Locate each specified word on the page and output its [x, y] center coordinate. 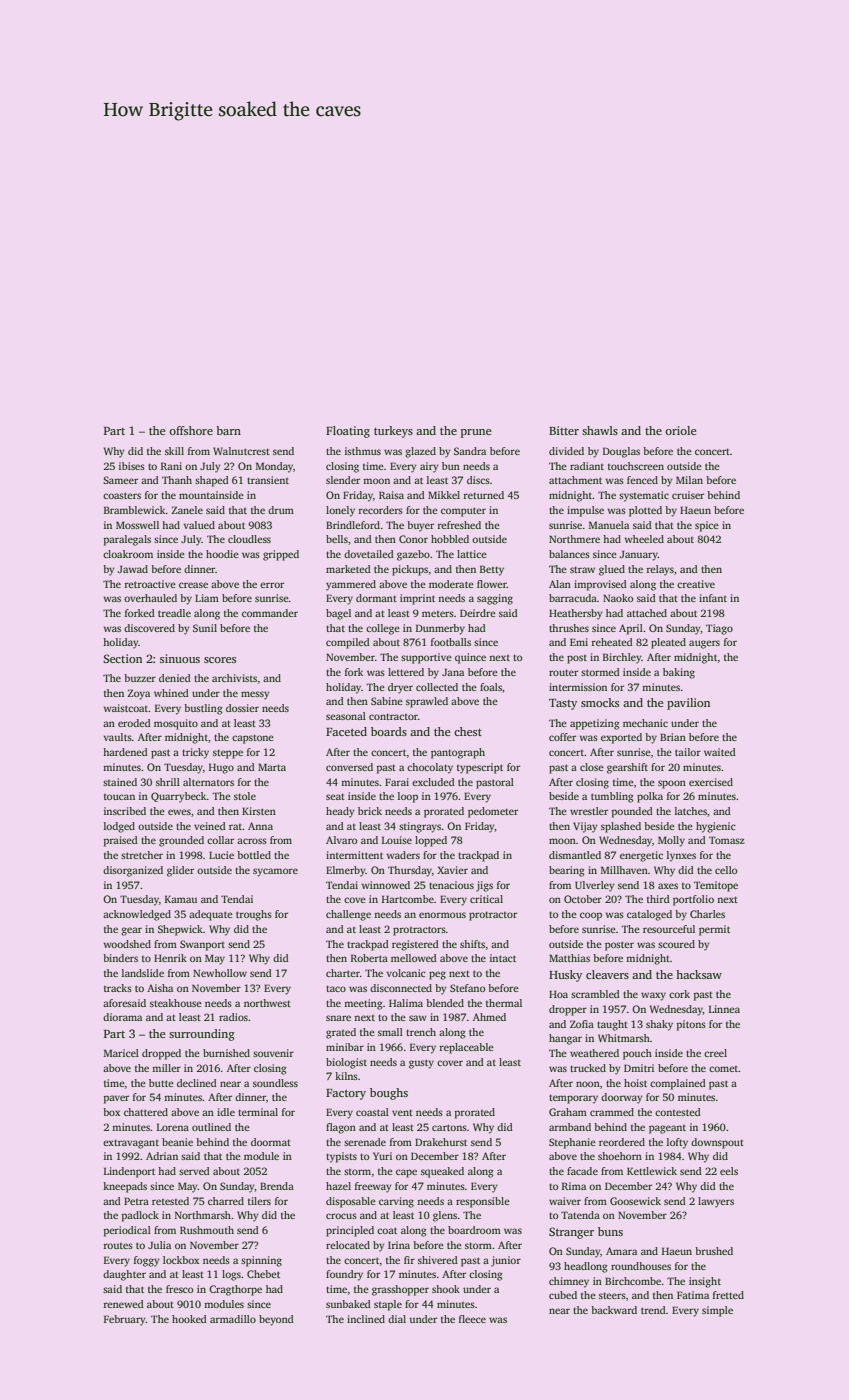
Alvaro [341, 840]
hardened [125, 752]
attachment [575, 480]
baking [679, 673]
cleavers [607, 974]
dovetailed [369, 554]
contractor [393, 716]
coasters [122, 495]
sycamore [275, 872]
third [658, 899]
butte [161, 1083]
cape [406, 1173]
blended [445, 1003]
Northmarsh [203, 1215]
